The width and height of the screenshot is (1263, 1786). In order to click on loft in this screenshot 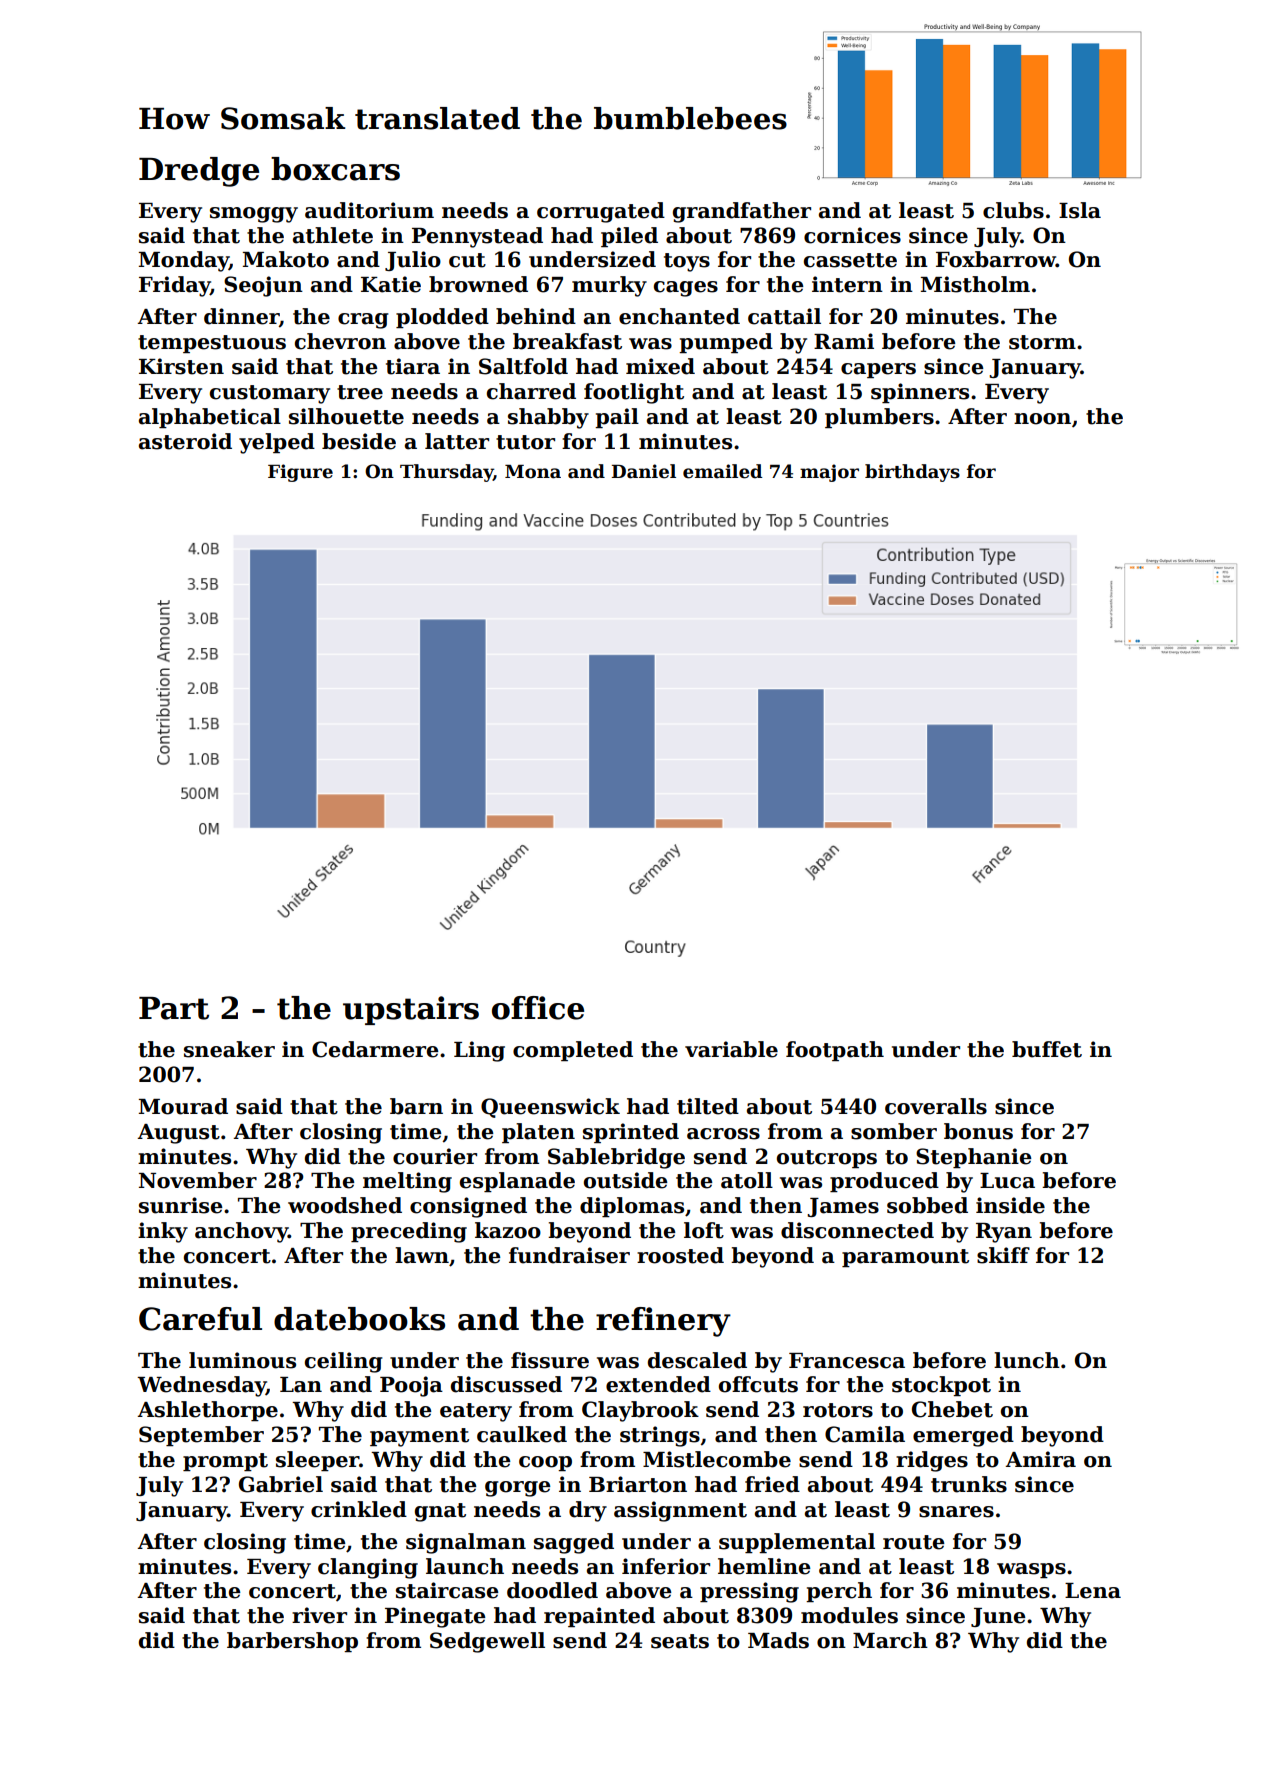, I will do `click(704, 1230)`.
